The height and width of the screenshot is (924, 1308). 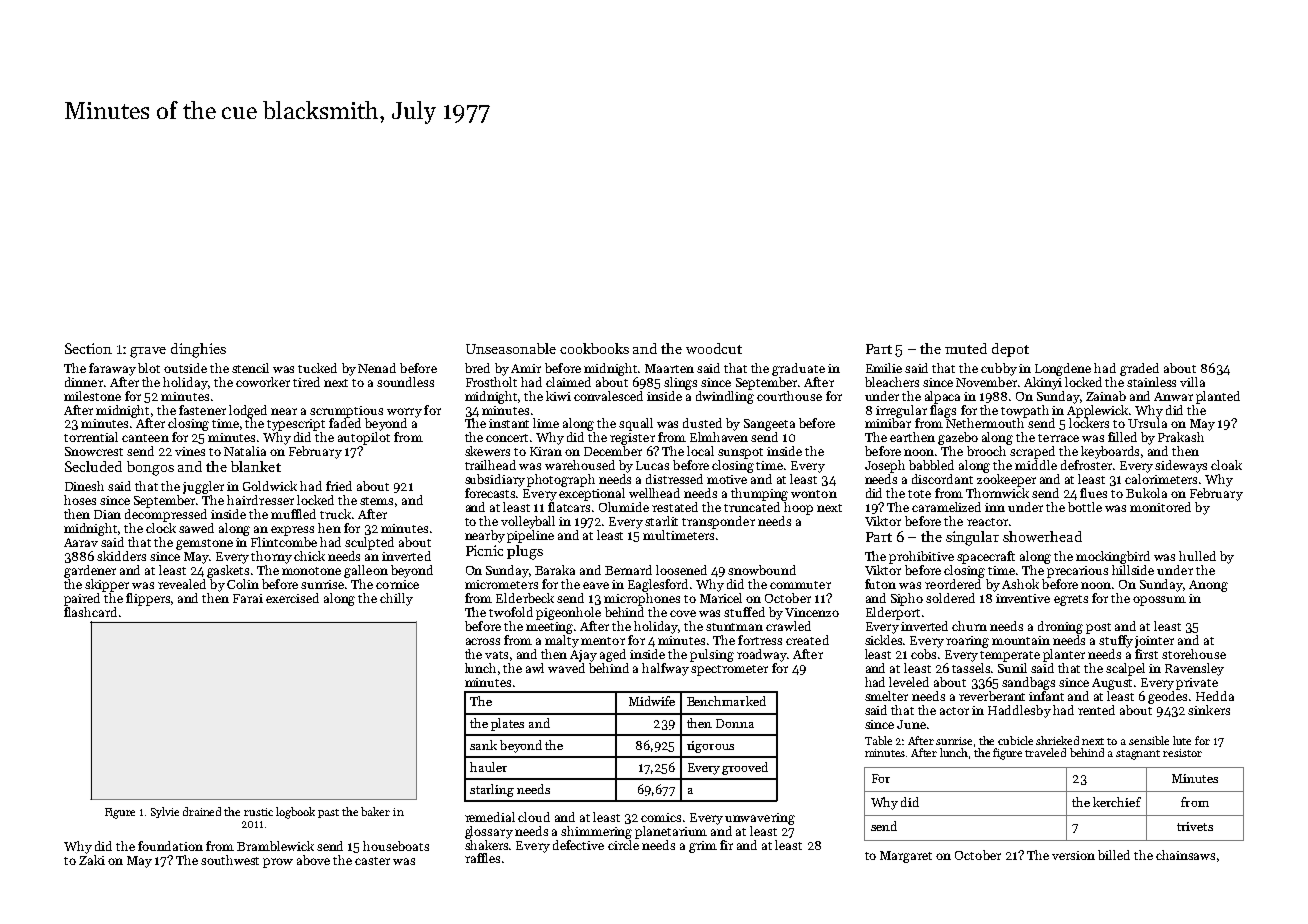 I want to click on Donna, so click(x=735, y=723).
